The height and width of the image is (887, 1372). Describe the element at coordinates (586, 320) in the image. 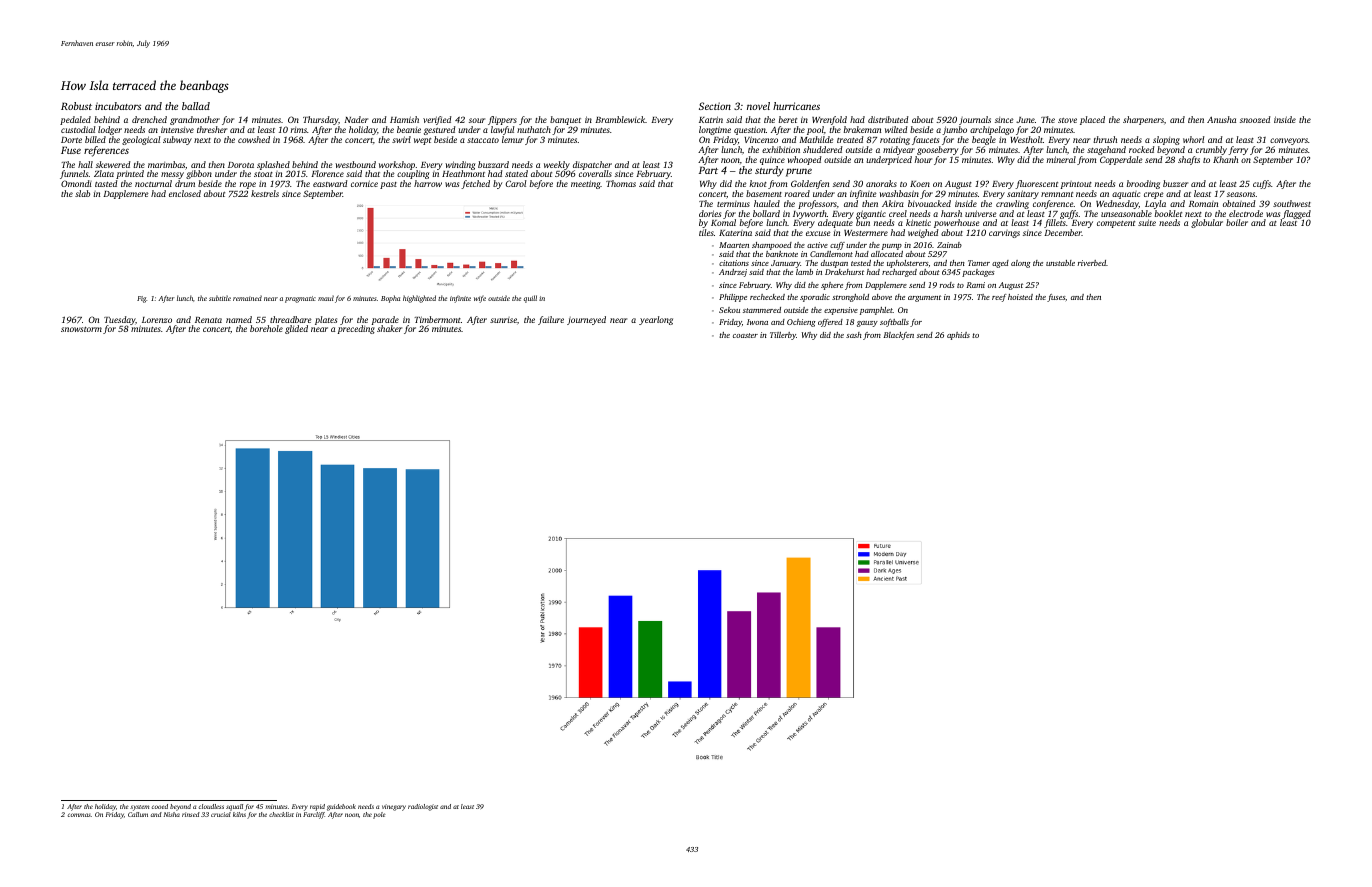

I see `journeyed` at that location.
